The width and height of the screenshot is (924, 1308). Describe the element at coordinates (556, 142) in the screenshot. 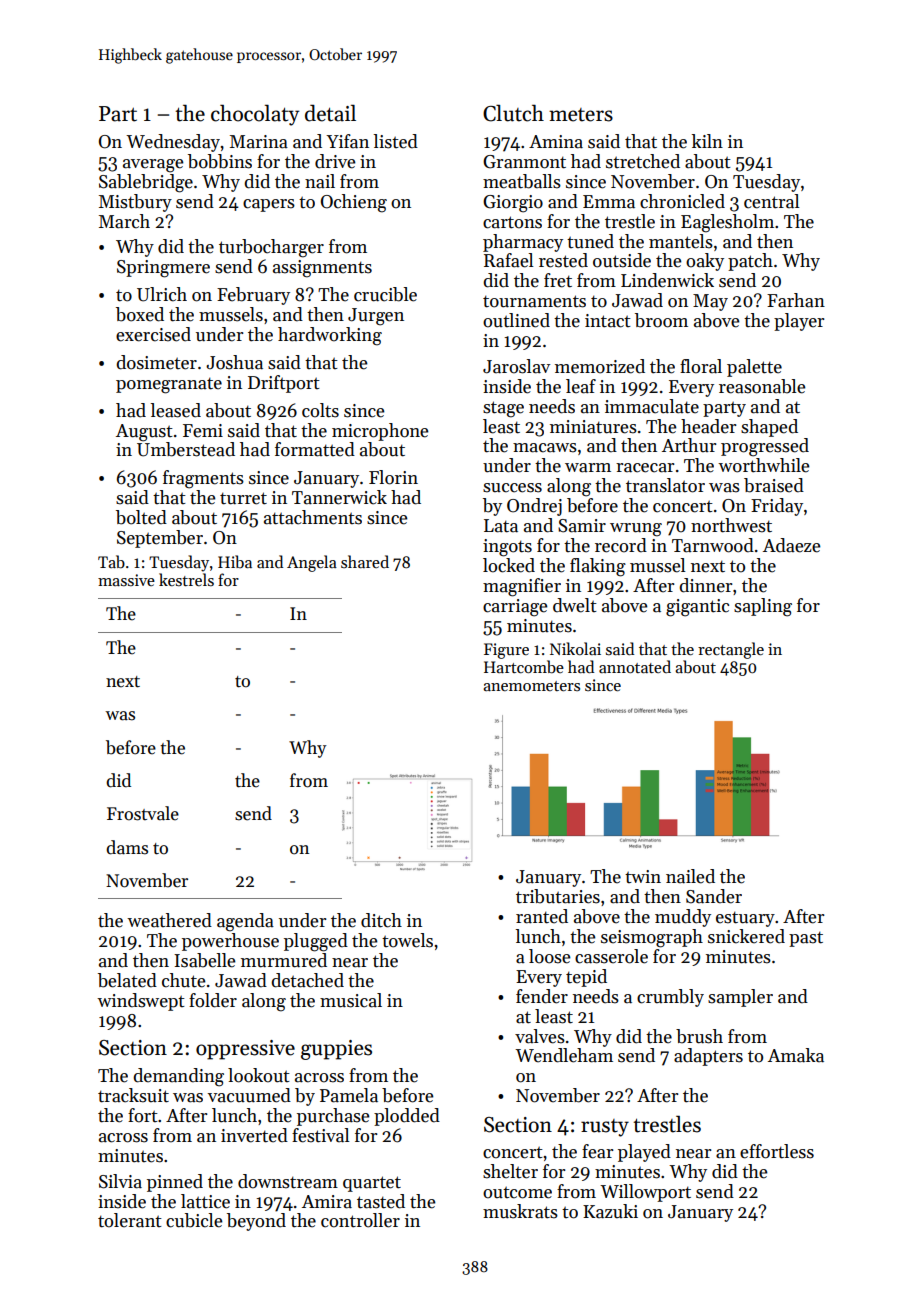

I see `Amina` at that location.
